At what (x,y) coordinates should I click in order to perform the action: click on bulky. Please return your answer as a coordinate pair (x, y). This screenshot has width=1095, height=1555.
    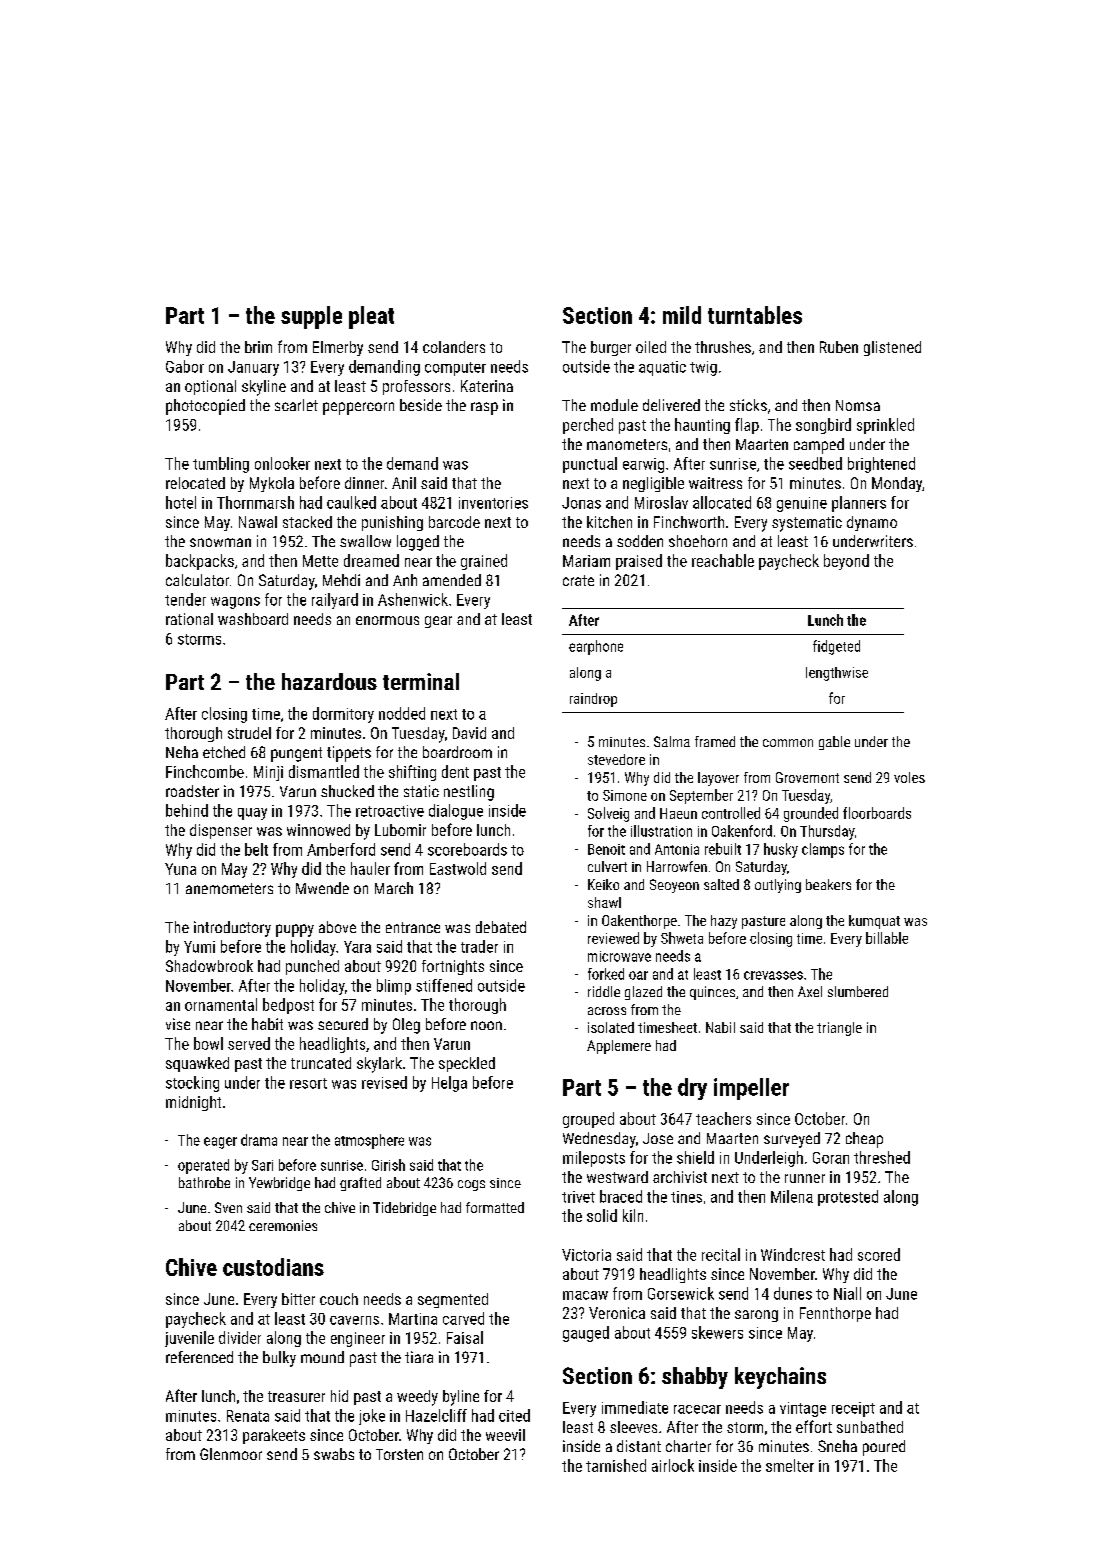
    Looking at the image, I should click on (279, 1359).
